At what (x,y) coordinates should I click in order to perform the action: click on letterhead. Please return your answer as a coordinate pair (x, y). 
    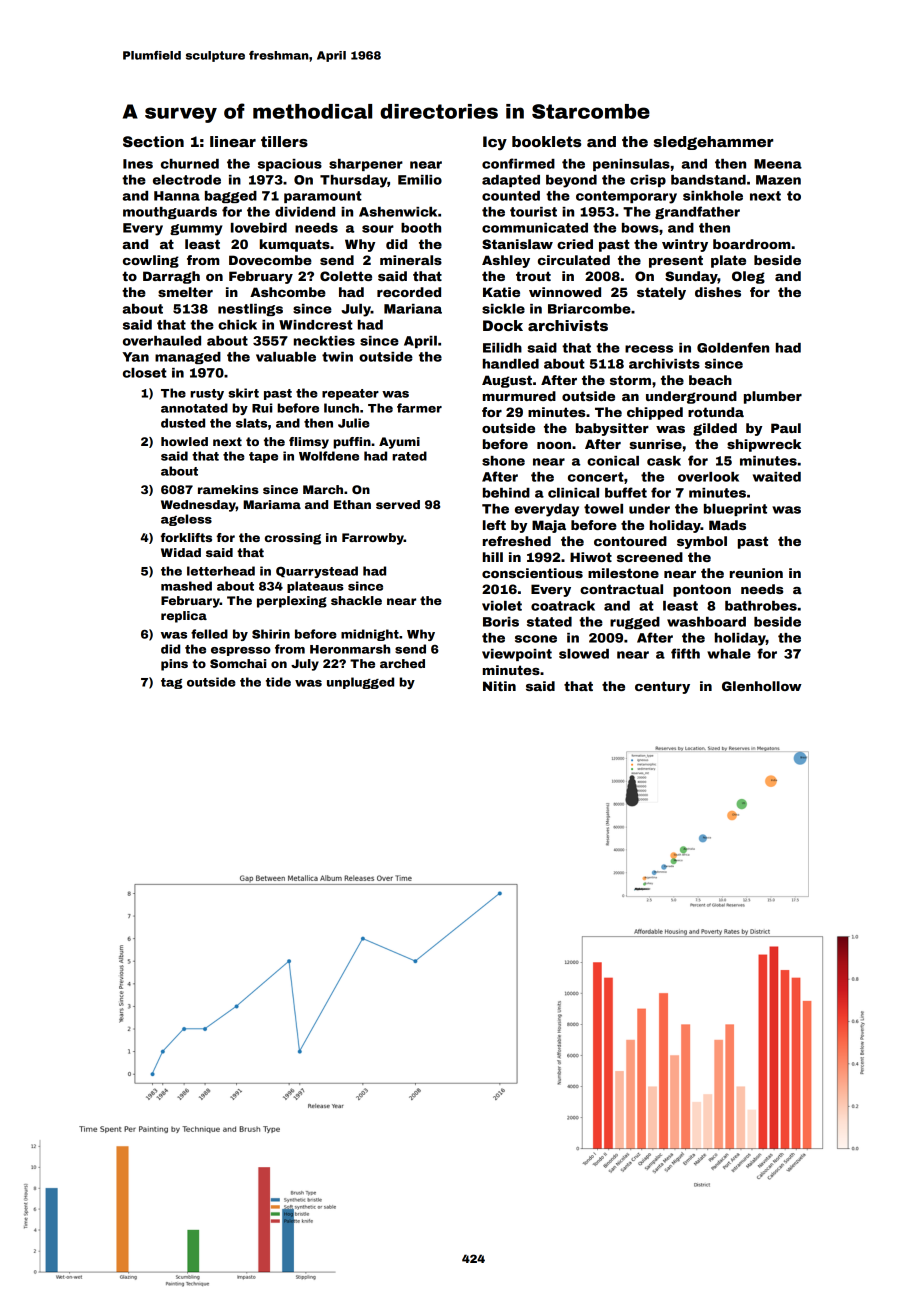
    Looking at the image, I should click on (221, 571).
